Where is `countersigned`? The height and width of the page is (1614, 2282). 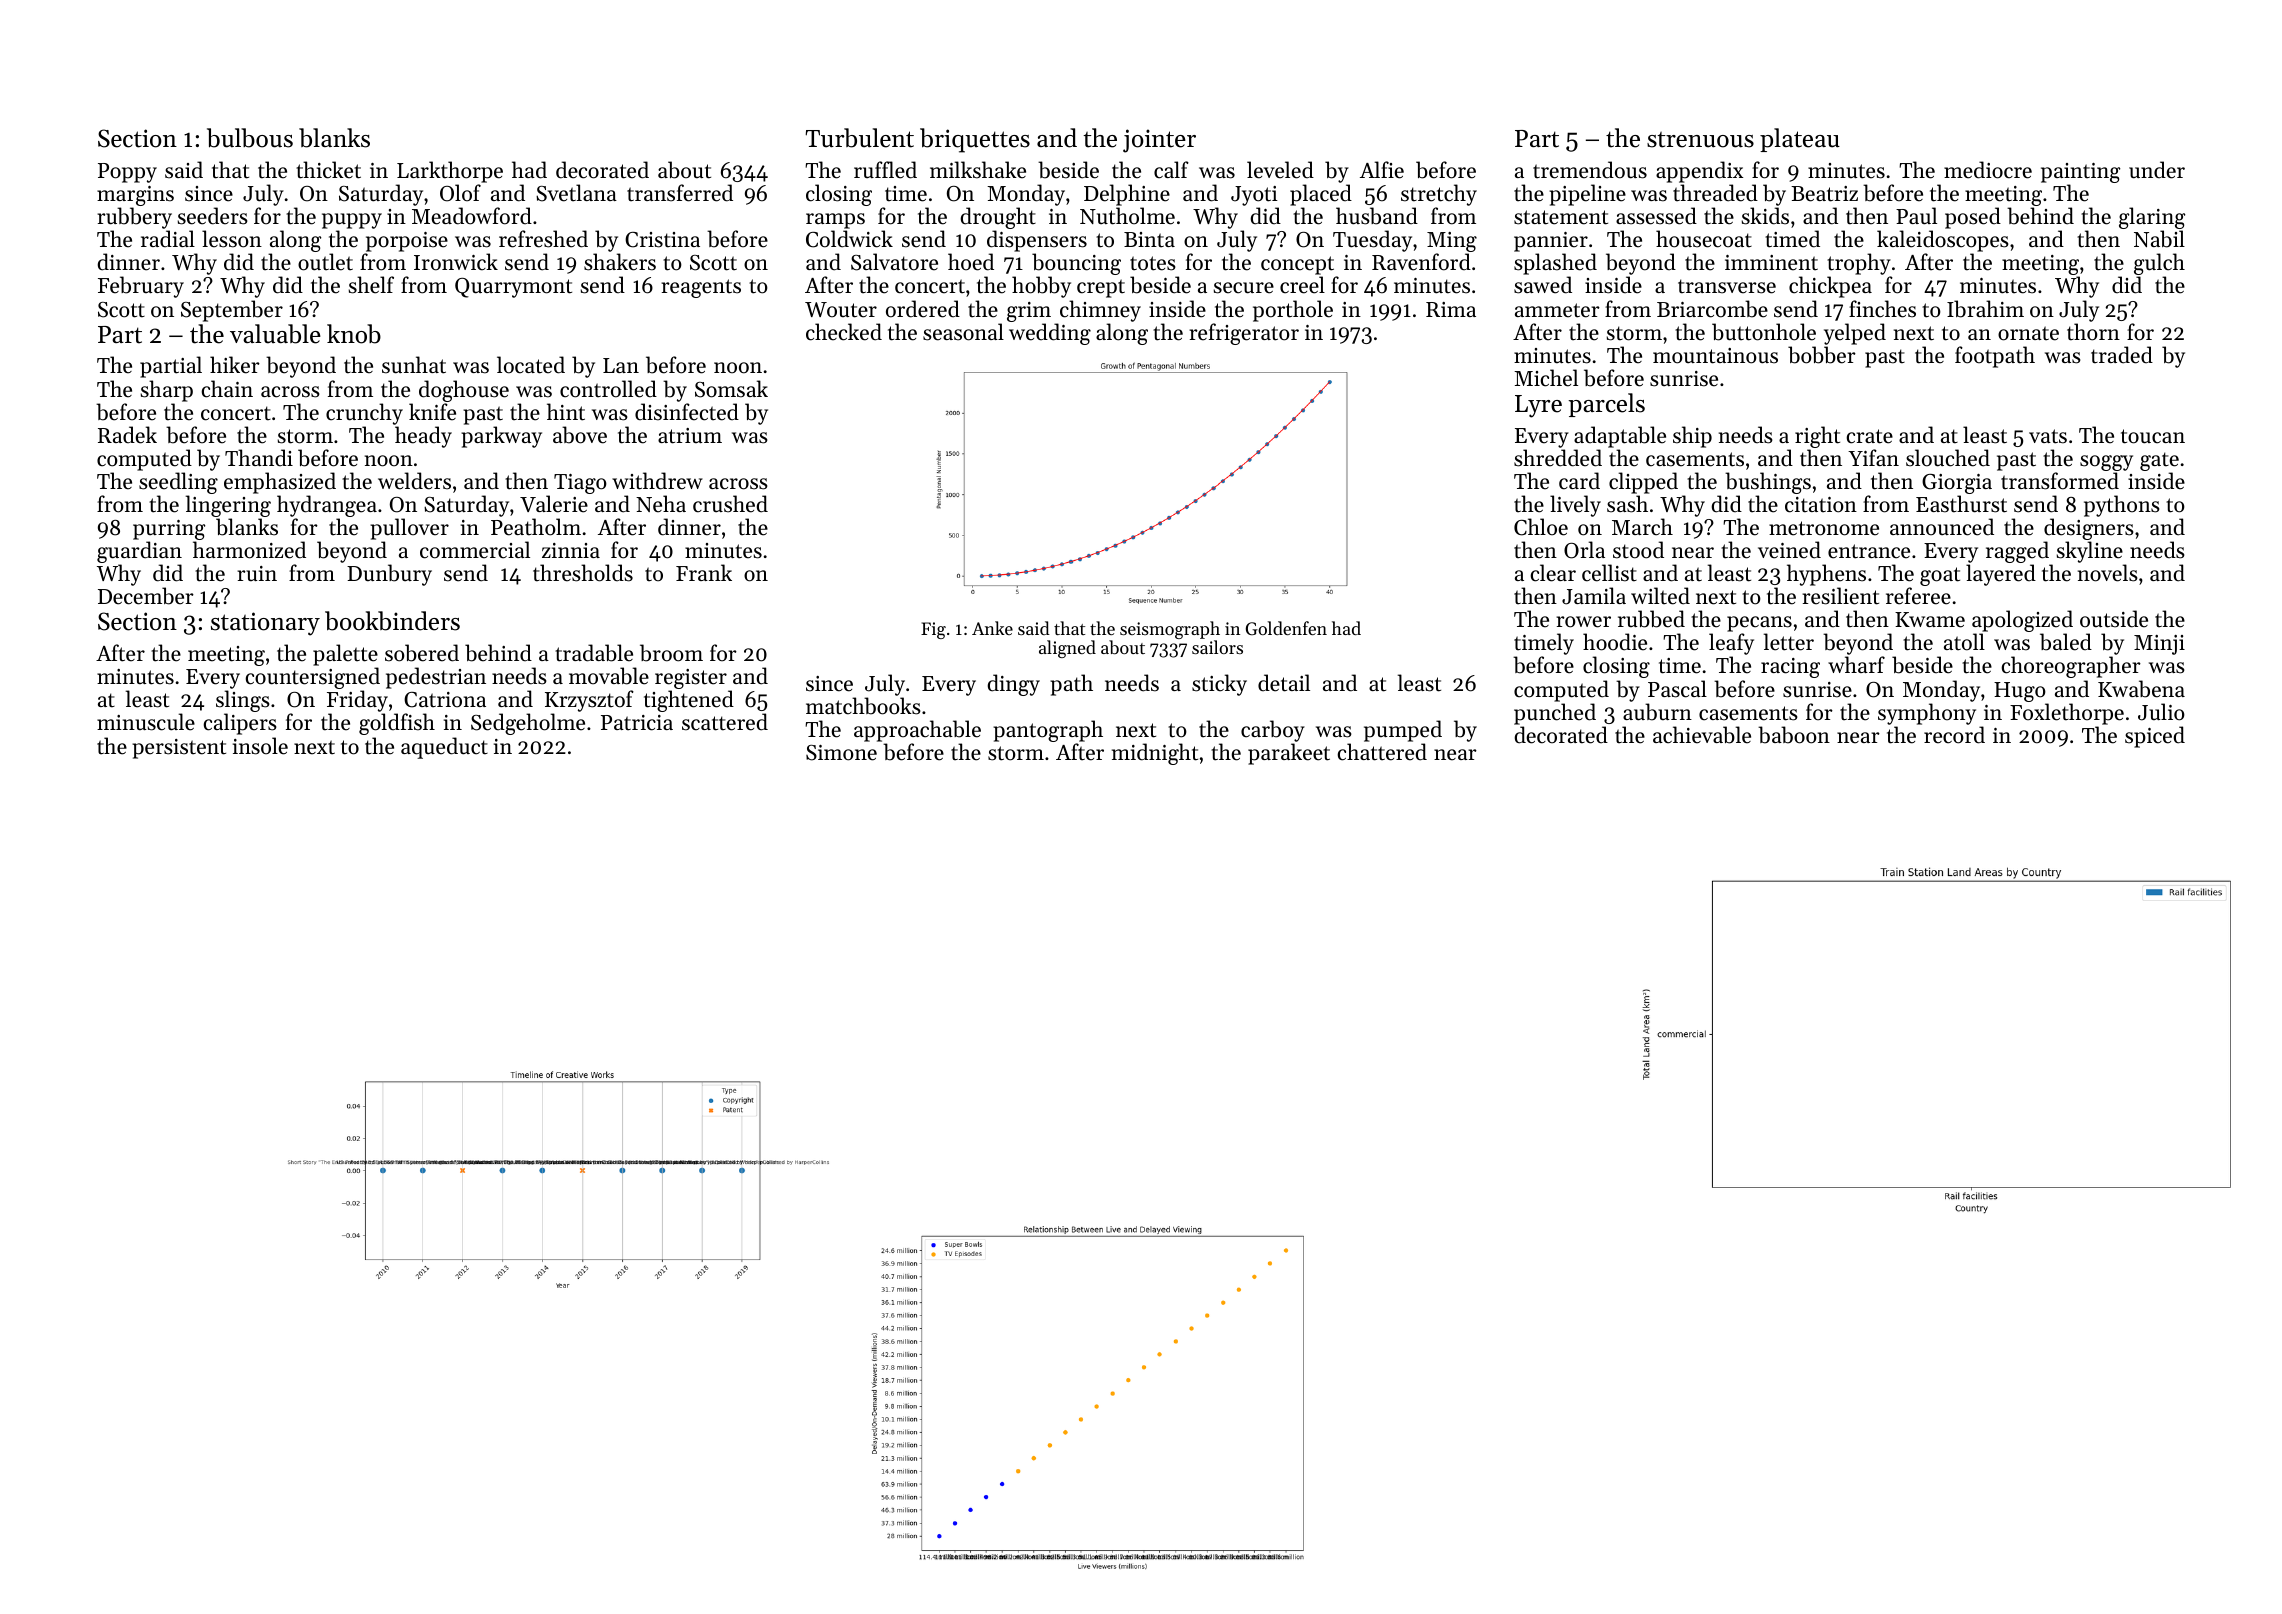 countersigned is located at coordinates (312, 679).
